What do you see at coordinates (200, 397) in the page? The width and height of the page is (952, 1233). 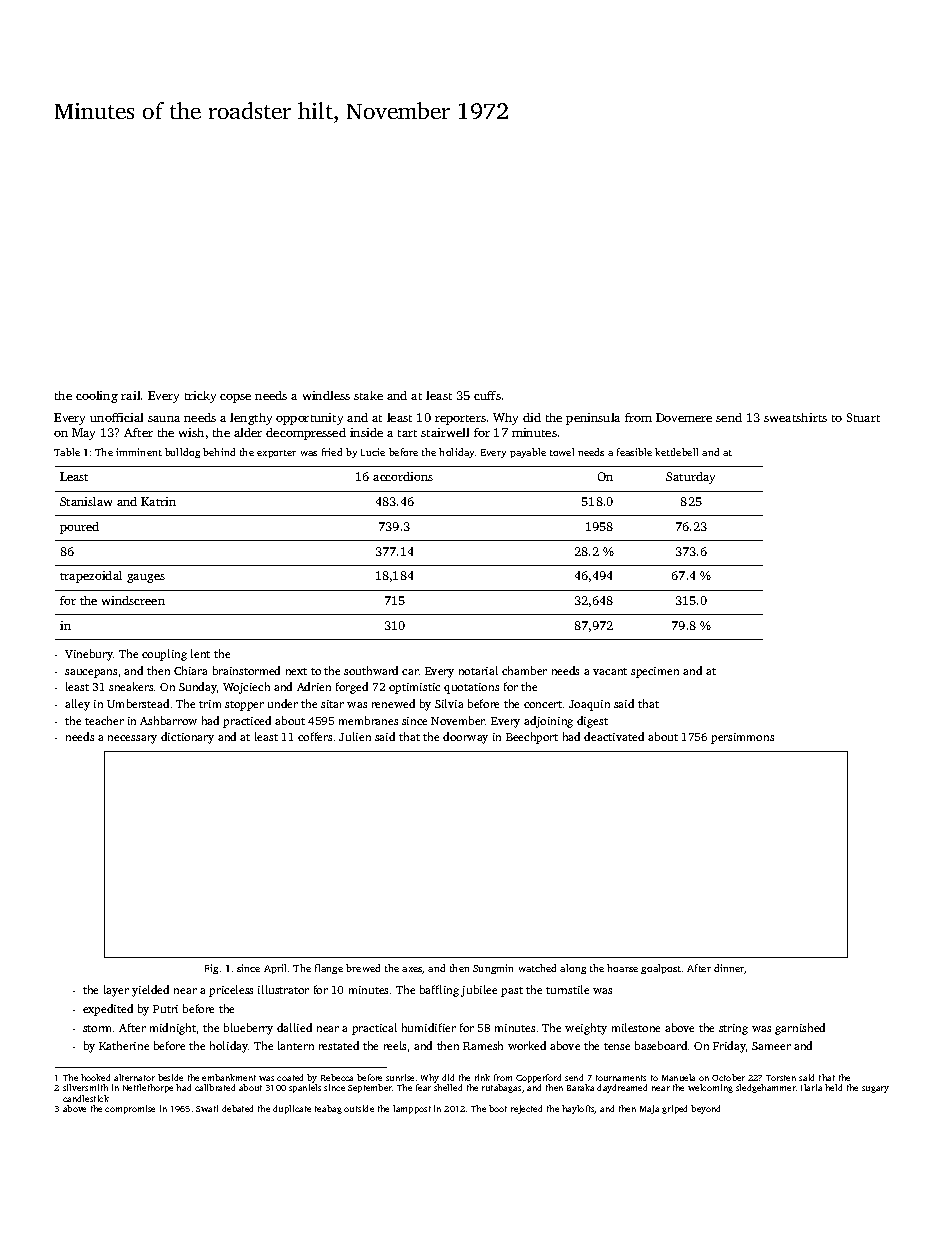 I see `tricky` at bounding box center [200, 397].
